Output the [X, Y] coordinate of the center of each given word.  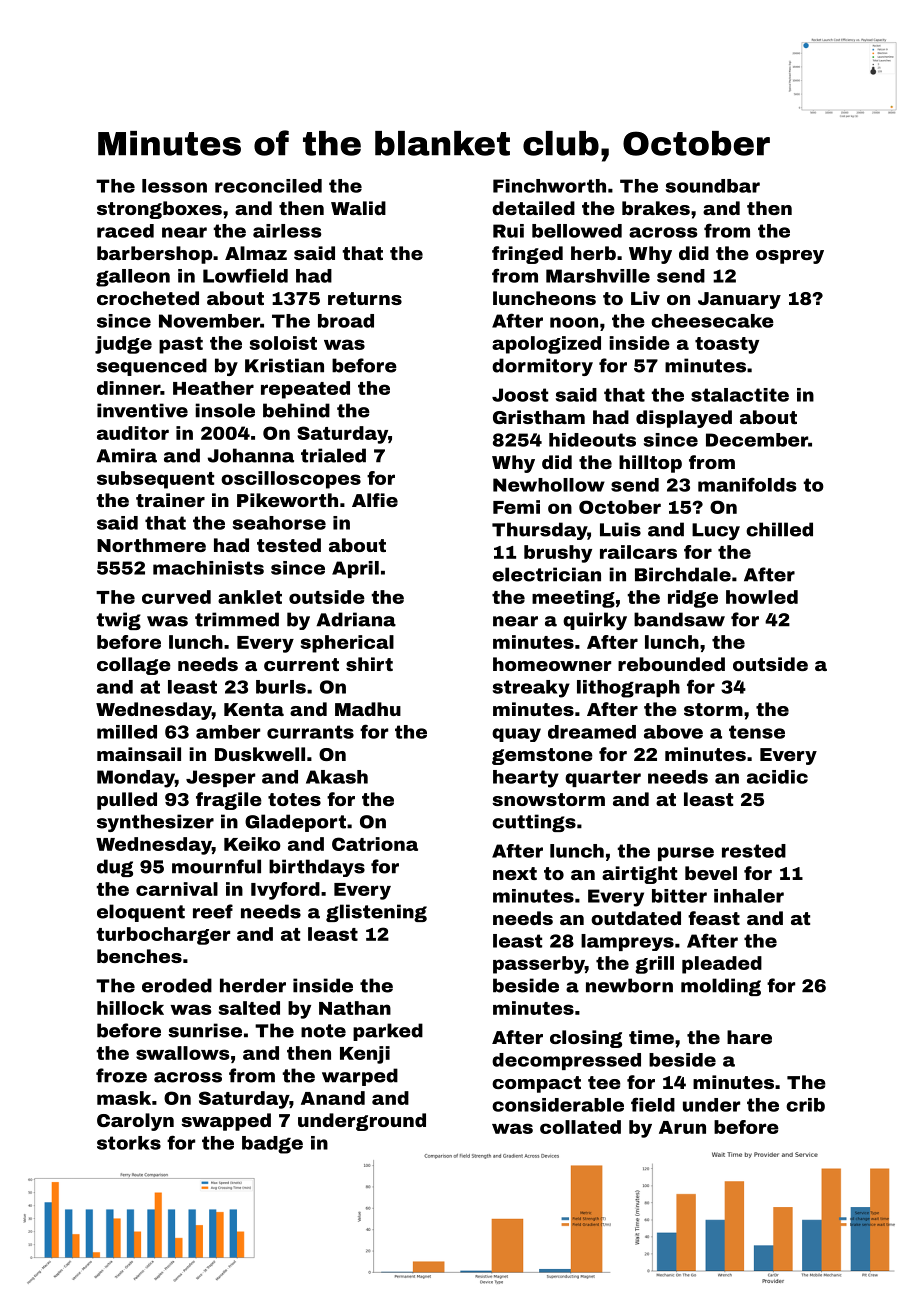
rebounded [671, 664]
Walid [358, 208]
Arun [682, 1127]
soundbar [713, 186]
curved [176, 597]
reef [213, 911]
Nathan [355, 1008]
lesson [174, 186]
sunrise [205, 1030]
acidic [777, 777]
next [515, 873]
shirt [369, 664]
